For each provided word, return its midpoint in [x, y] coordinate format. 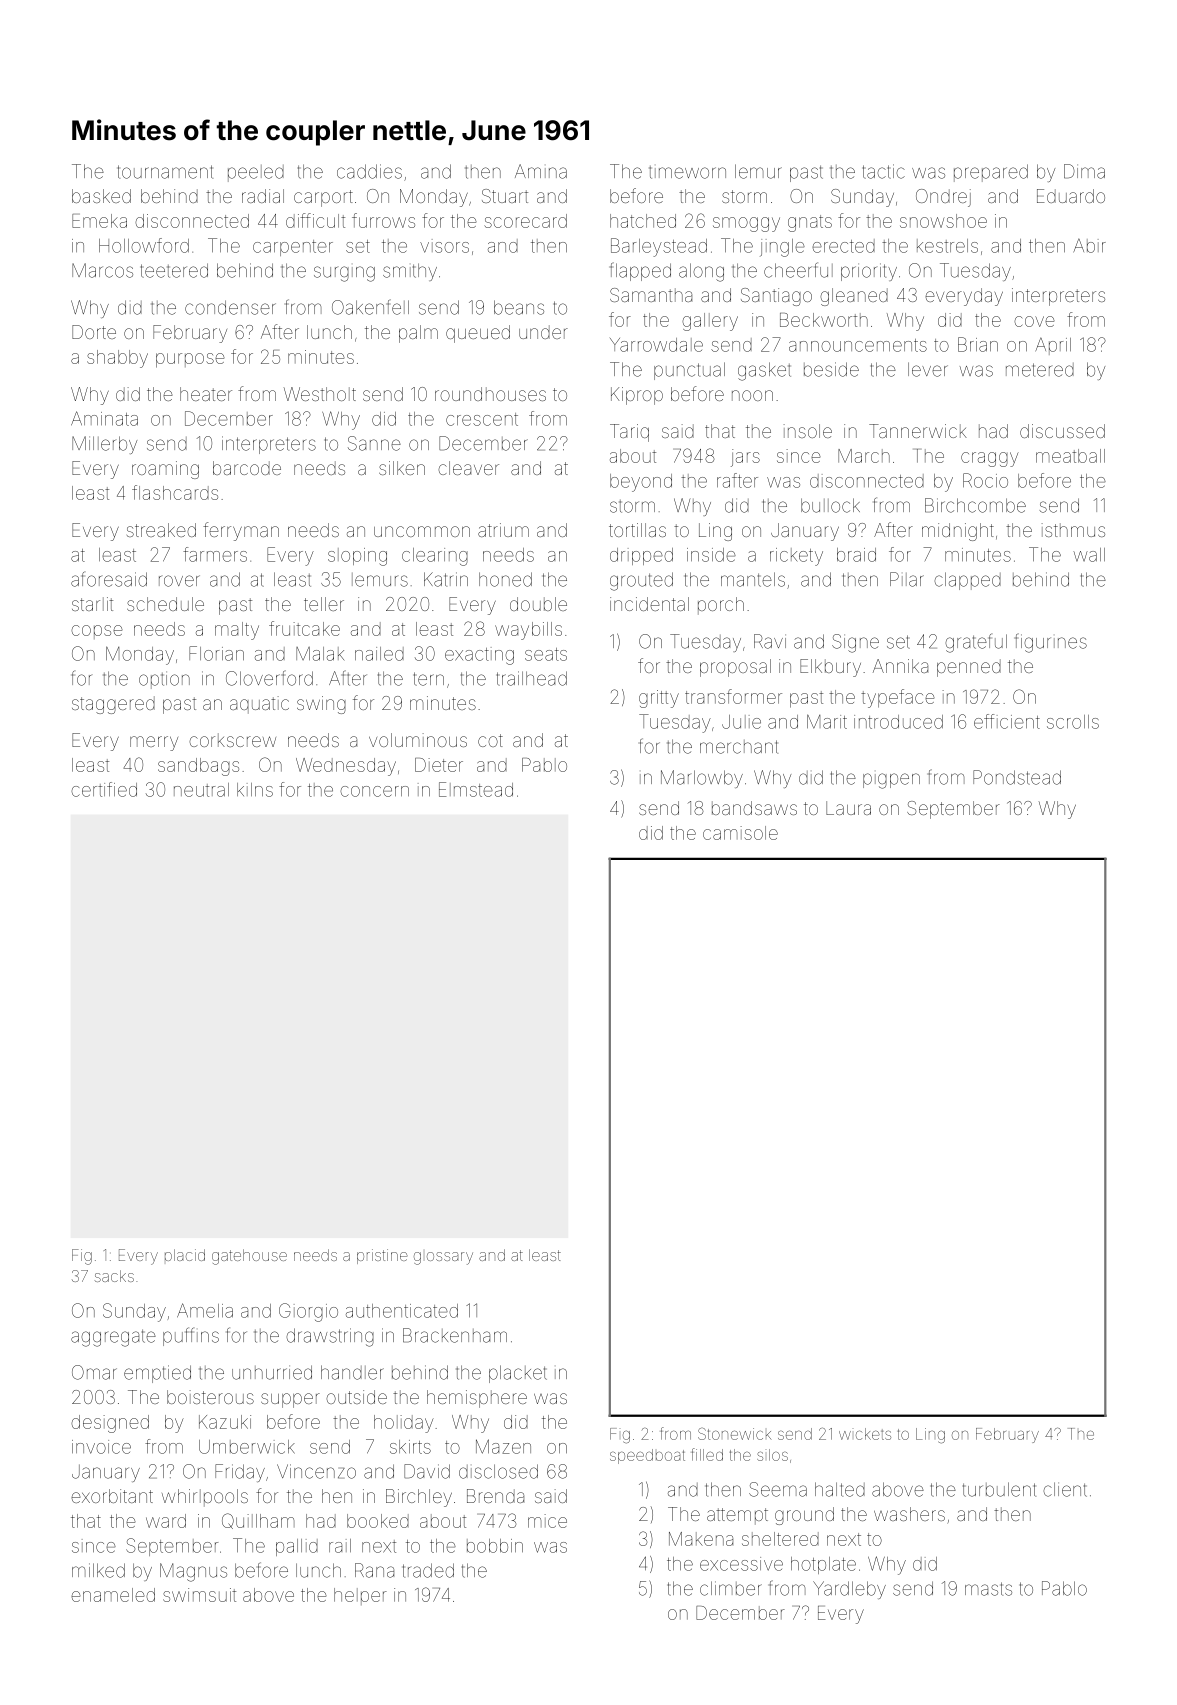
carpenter [293, 248]
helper [360, 1596]
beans [519, 307]
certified [104, 789]
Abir [1089, 246]
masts [988, 1589]
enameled [113, 1595]
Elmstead [476, 789]
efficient [1007, 721]
